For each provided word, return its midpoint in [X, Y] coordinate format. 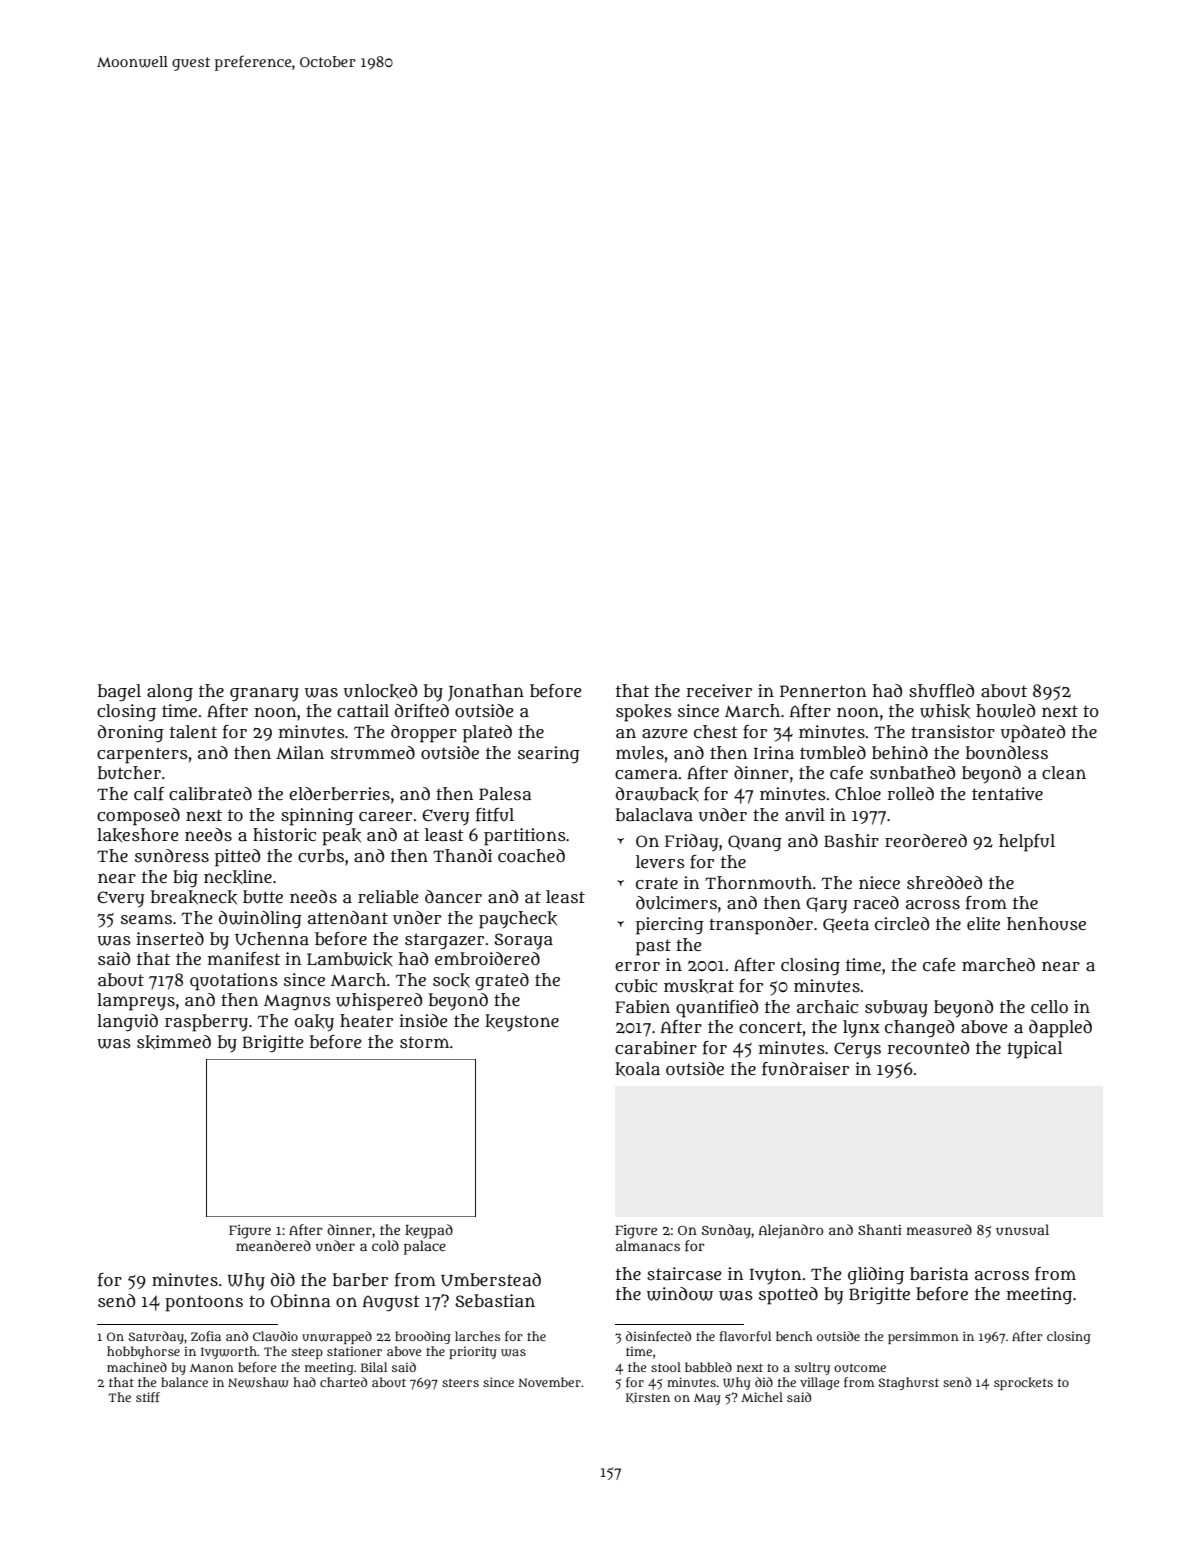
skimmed [174, 1042]
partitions [525, 837]
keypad [429, 1231]
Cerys [857, 1050]
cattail [363, 711]
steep [307, 1353]
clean [1064, 773]
